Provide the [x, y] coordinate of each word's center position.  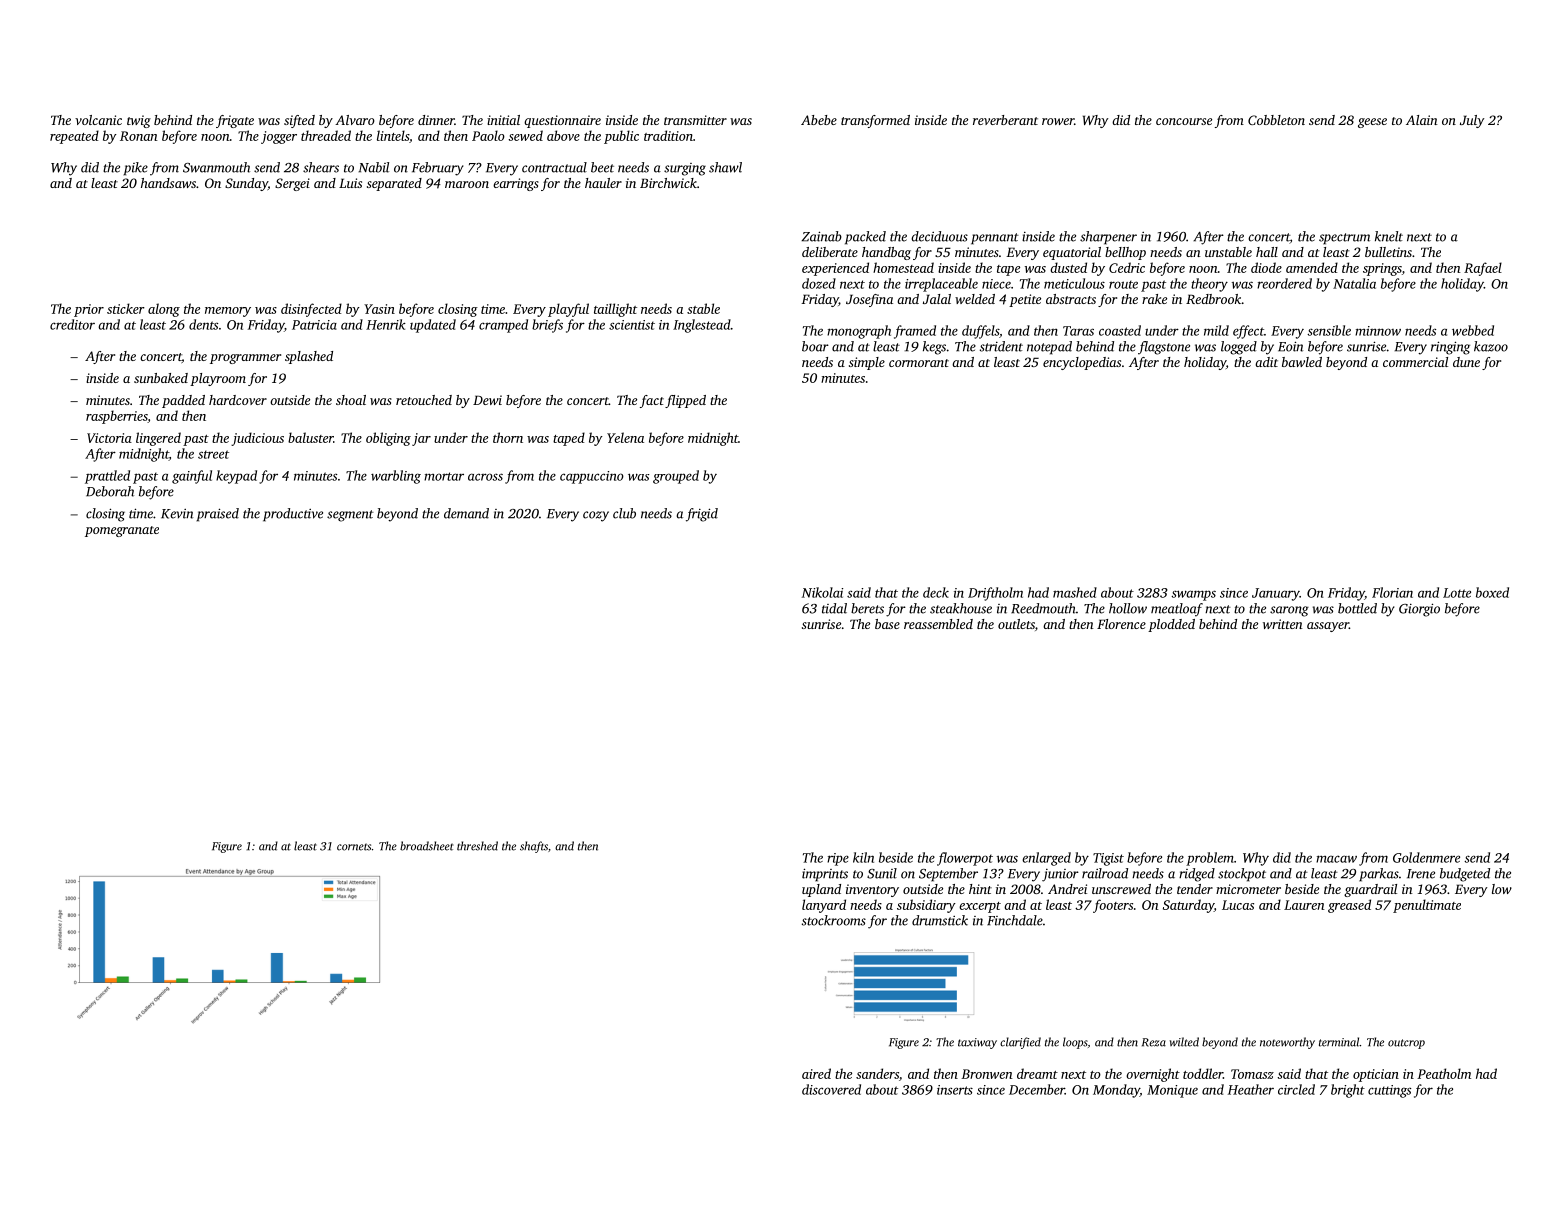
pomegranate [122, 531]
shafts [534, 847]
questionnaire [562, 121]
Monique [1172, 1091]
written [1283, 624]
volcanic [98, 120]
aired [816, 1073]
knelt [1389, 236]
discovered [831, 1089]
